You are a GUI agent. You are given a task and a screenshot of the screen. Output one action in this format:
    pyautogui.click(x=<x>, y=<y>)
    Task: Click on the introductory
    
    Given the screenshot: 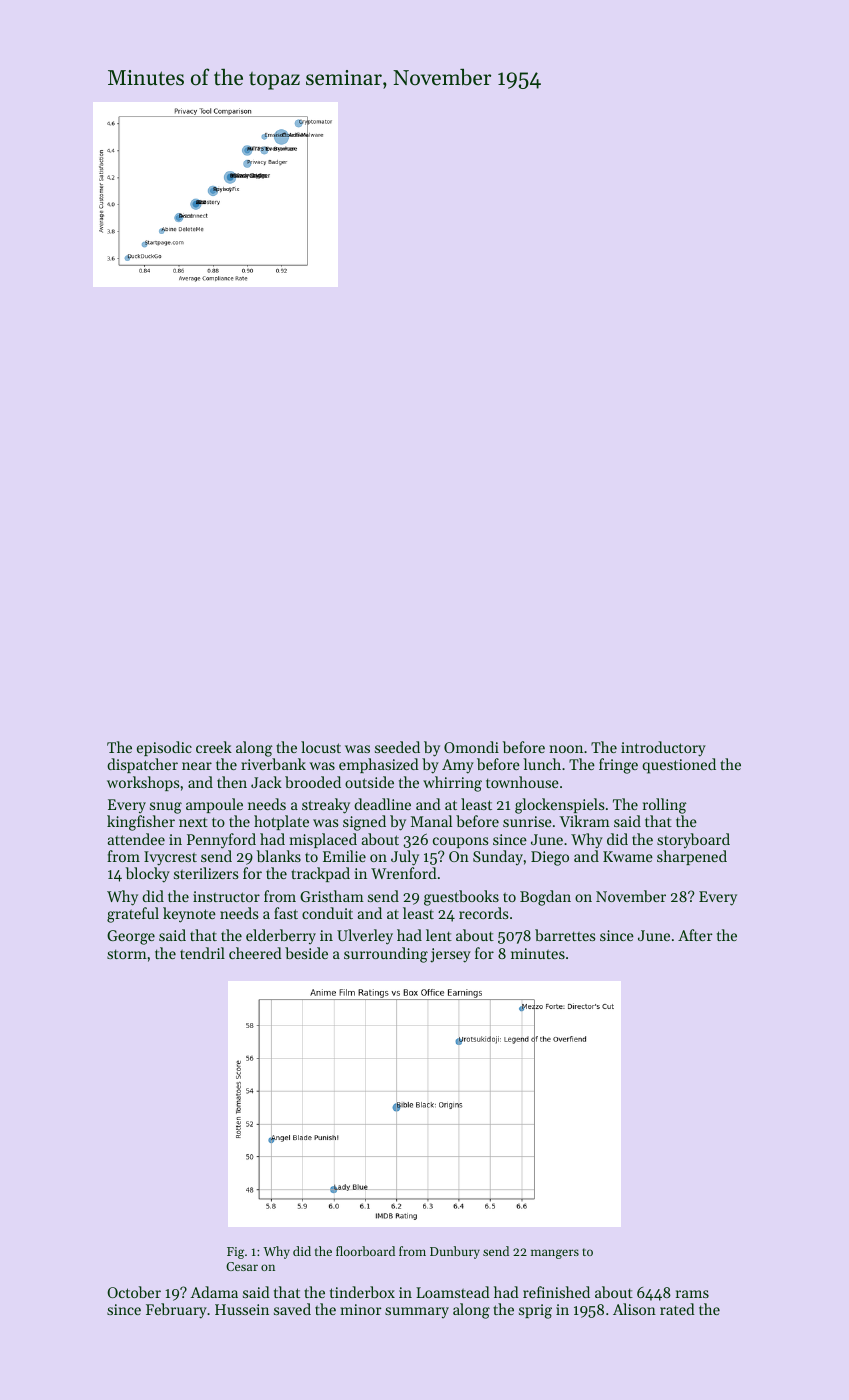 What is the action you would take?
    pyautogui.click(x=663, y=749)
